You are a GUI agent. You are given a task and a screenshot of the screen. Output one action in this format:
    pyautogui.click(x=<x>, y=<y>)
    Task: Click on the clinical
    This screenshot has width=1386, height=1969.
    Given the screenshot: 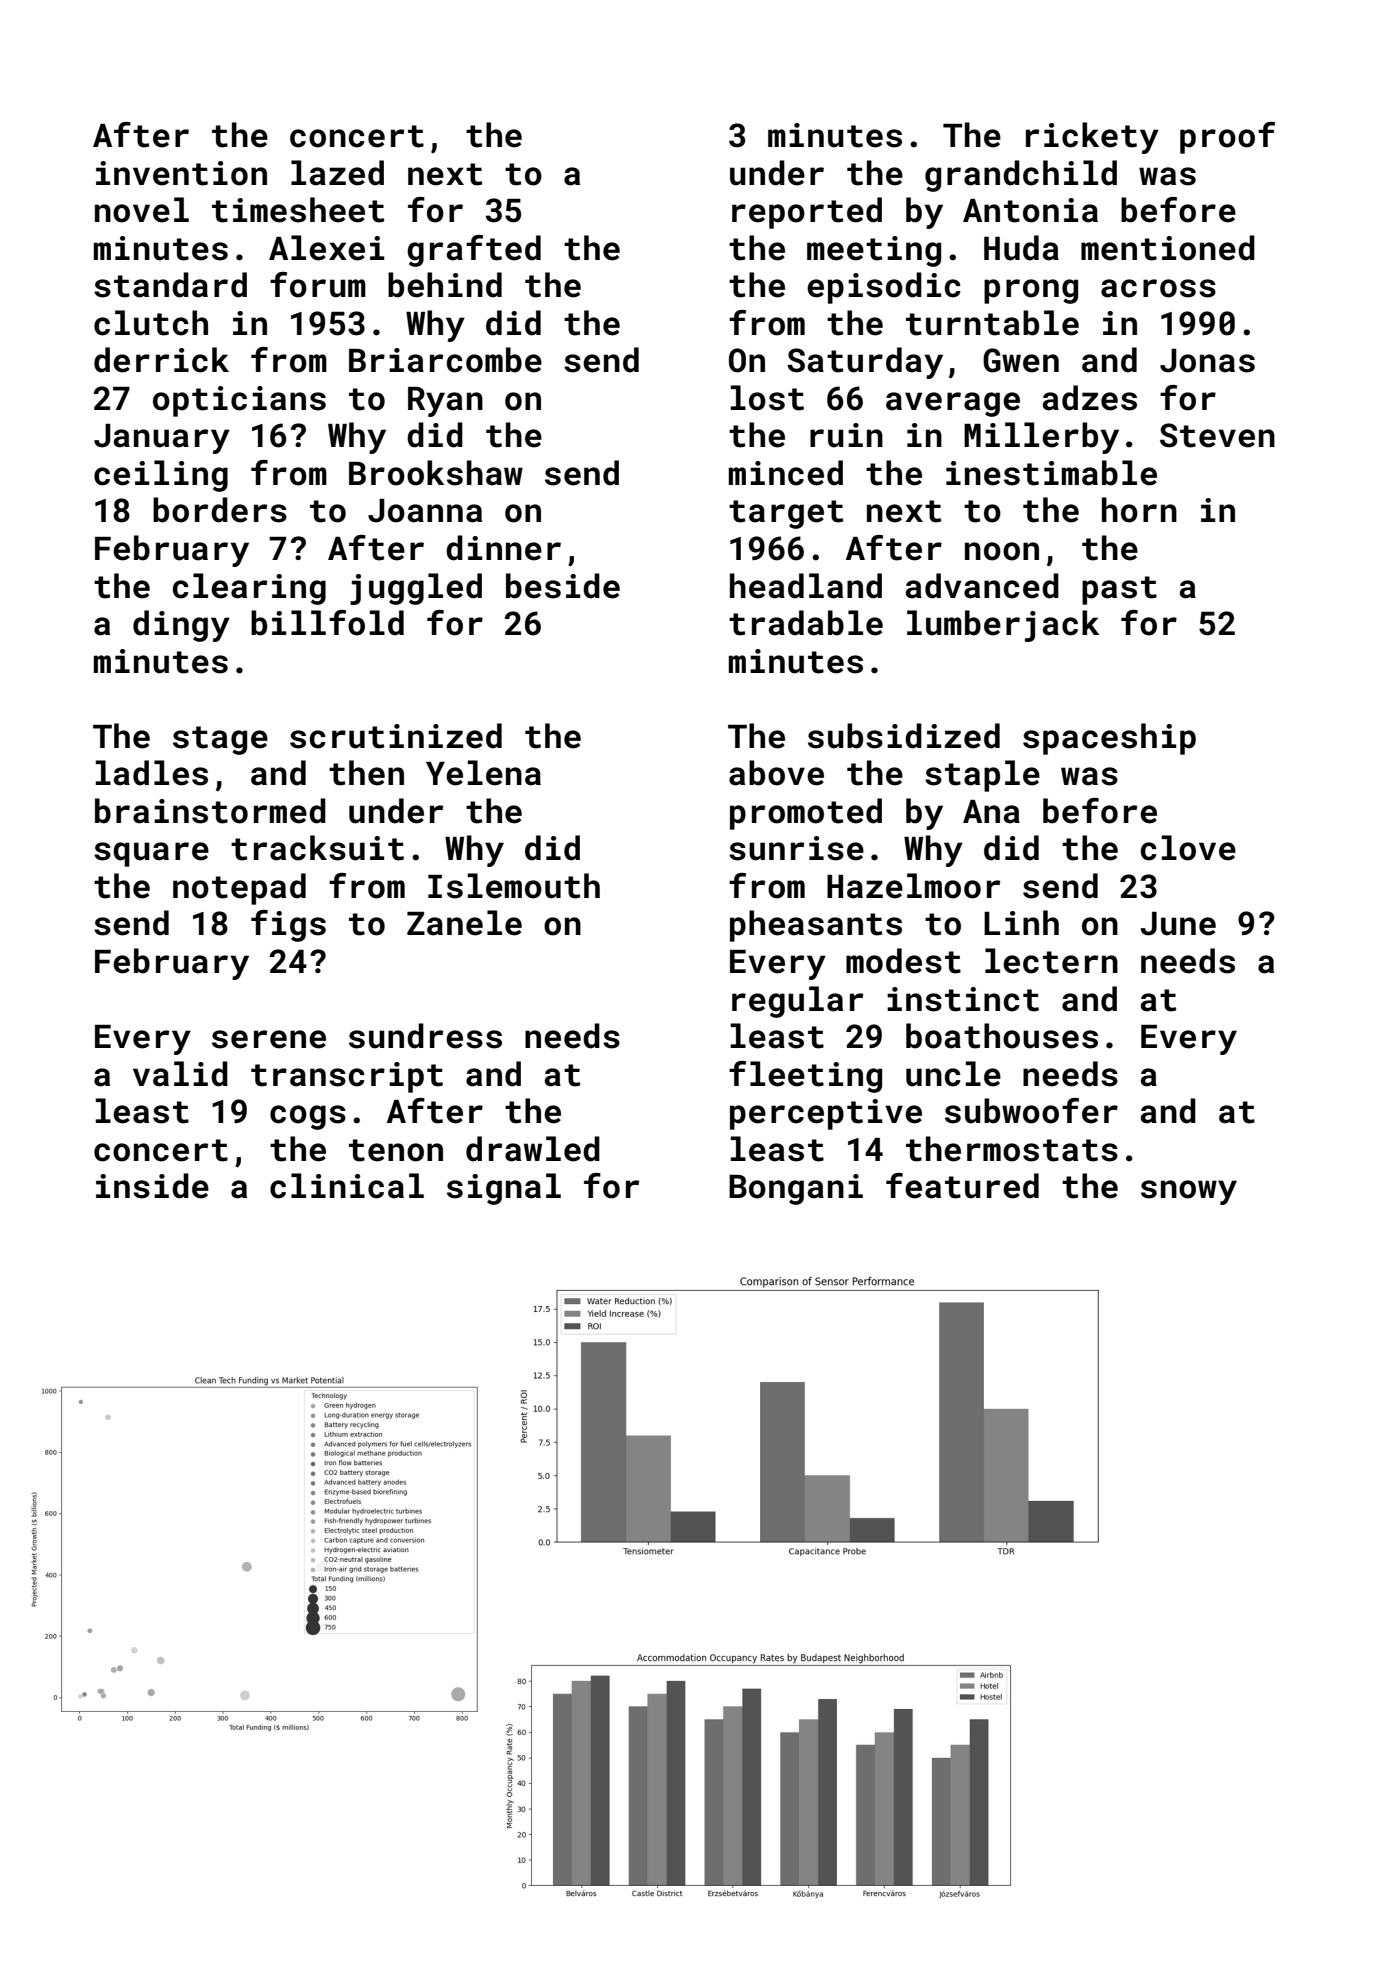 What is the action you would take?
    pyautogui.click(x=347, y=1186)
